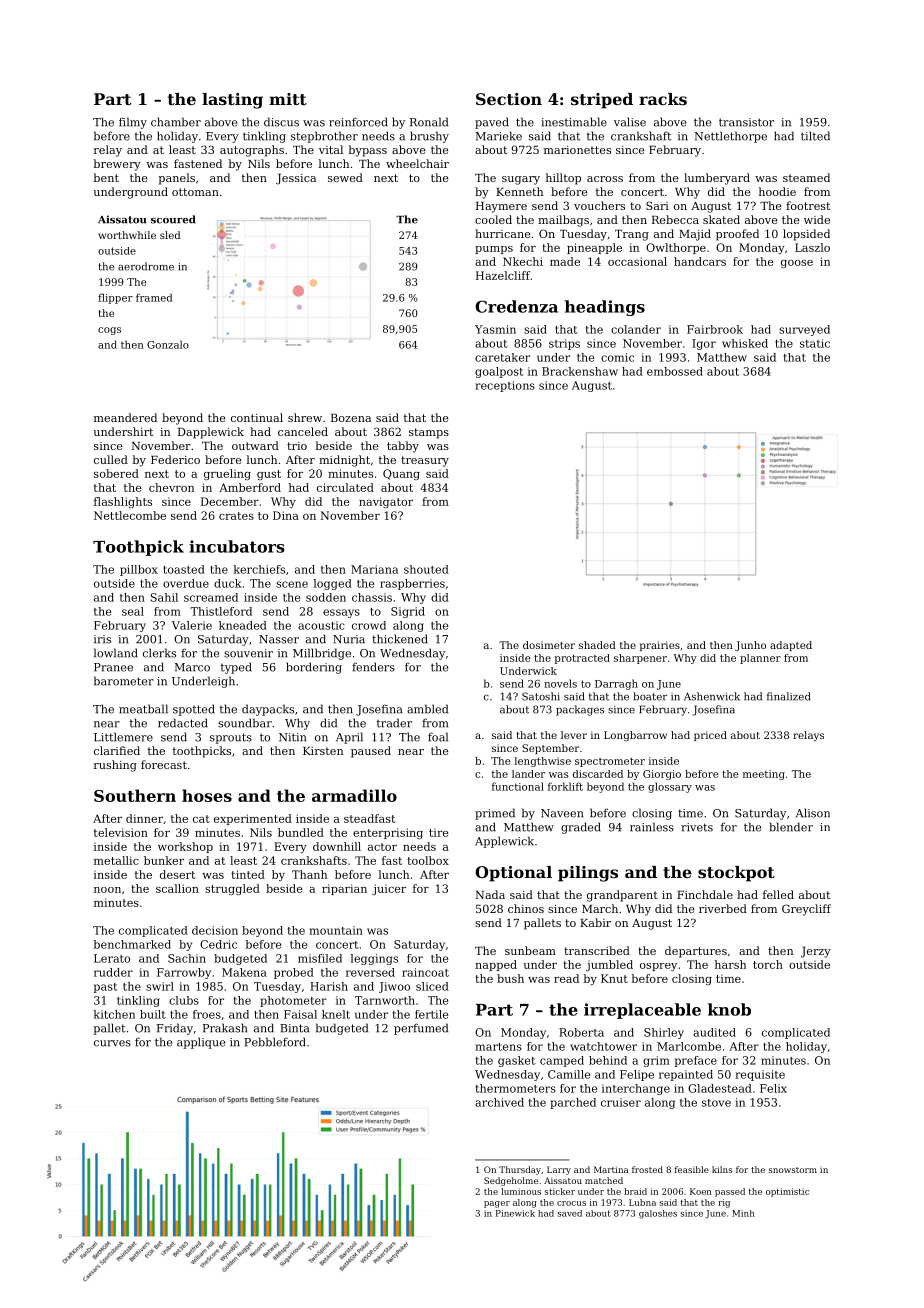 The width and height of the screenshot is (924, 1308). Describe the element at coordinates (773, 1088) in the screenshot. I see `Felix` at that location.
